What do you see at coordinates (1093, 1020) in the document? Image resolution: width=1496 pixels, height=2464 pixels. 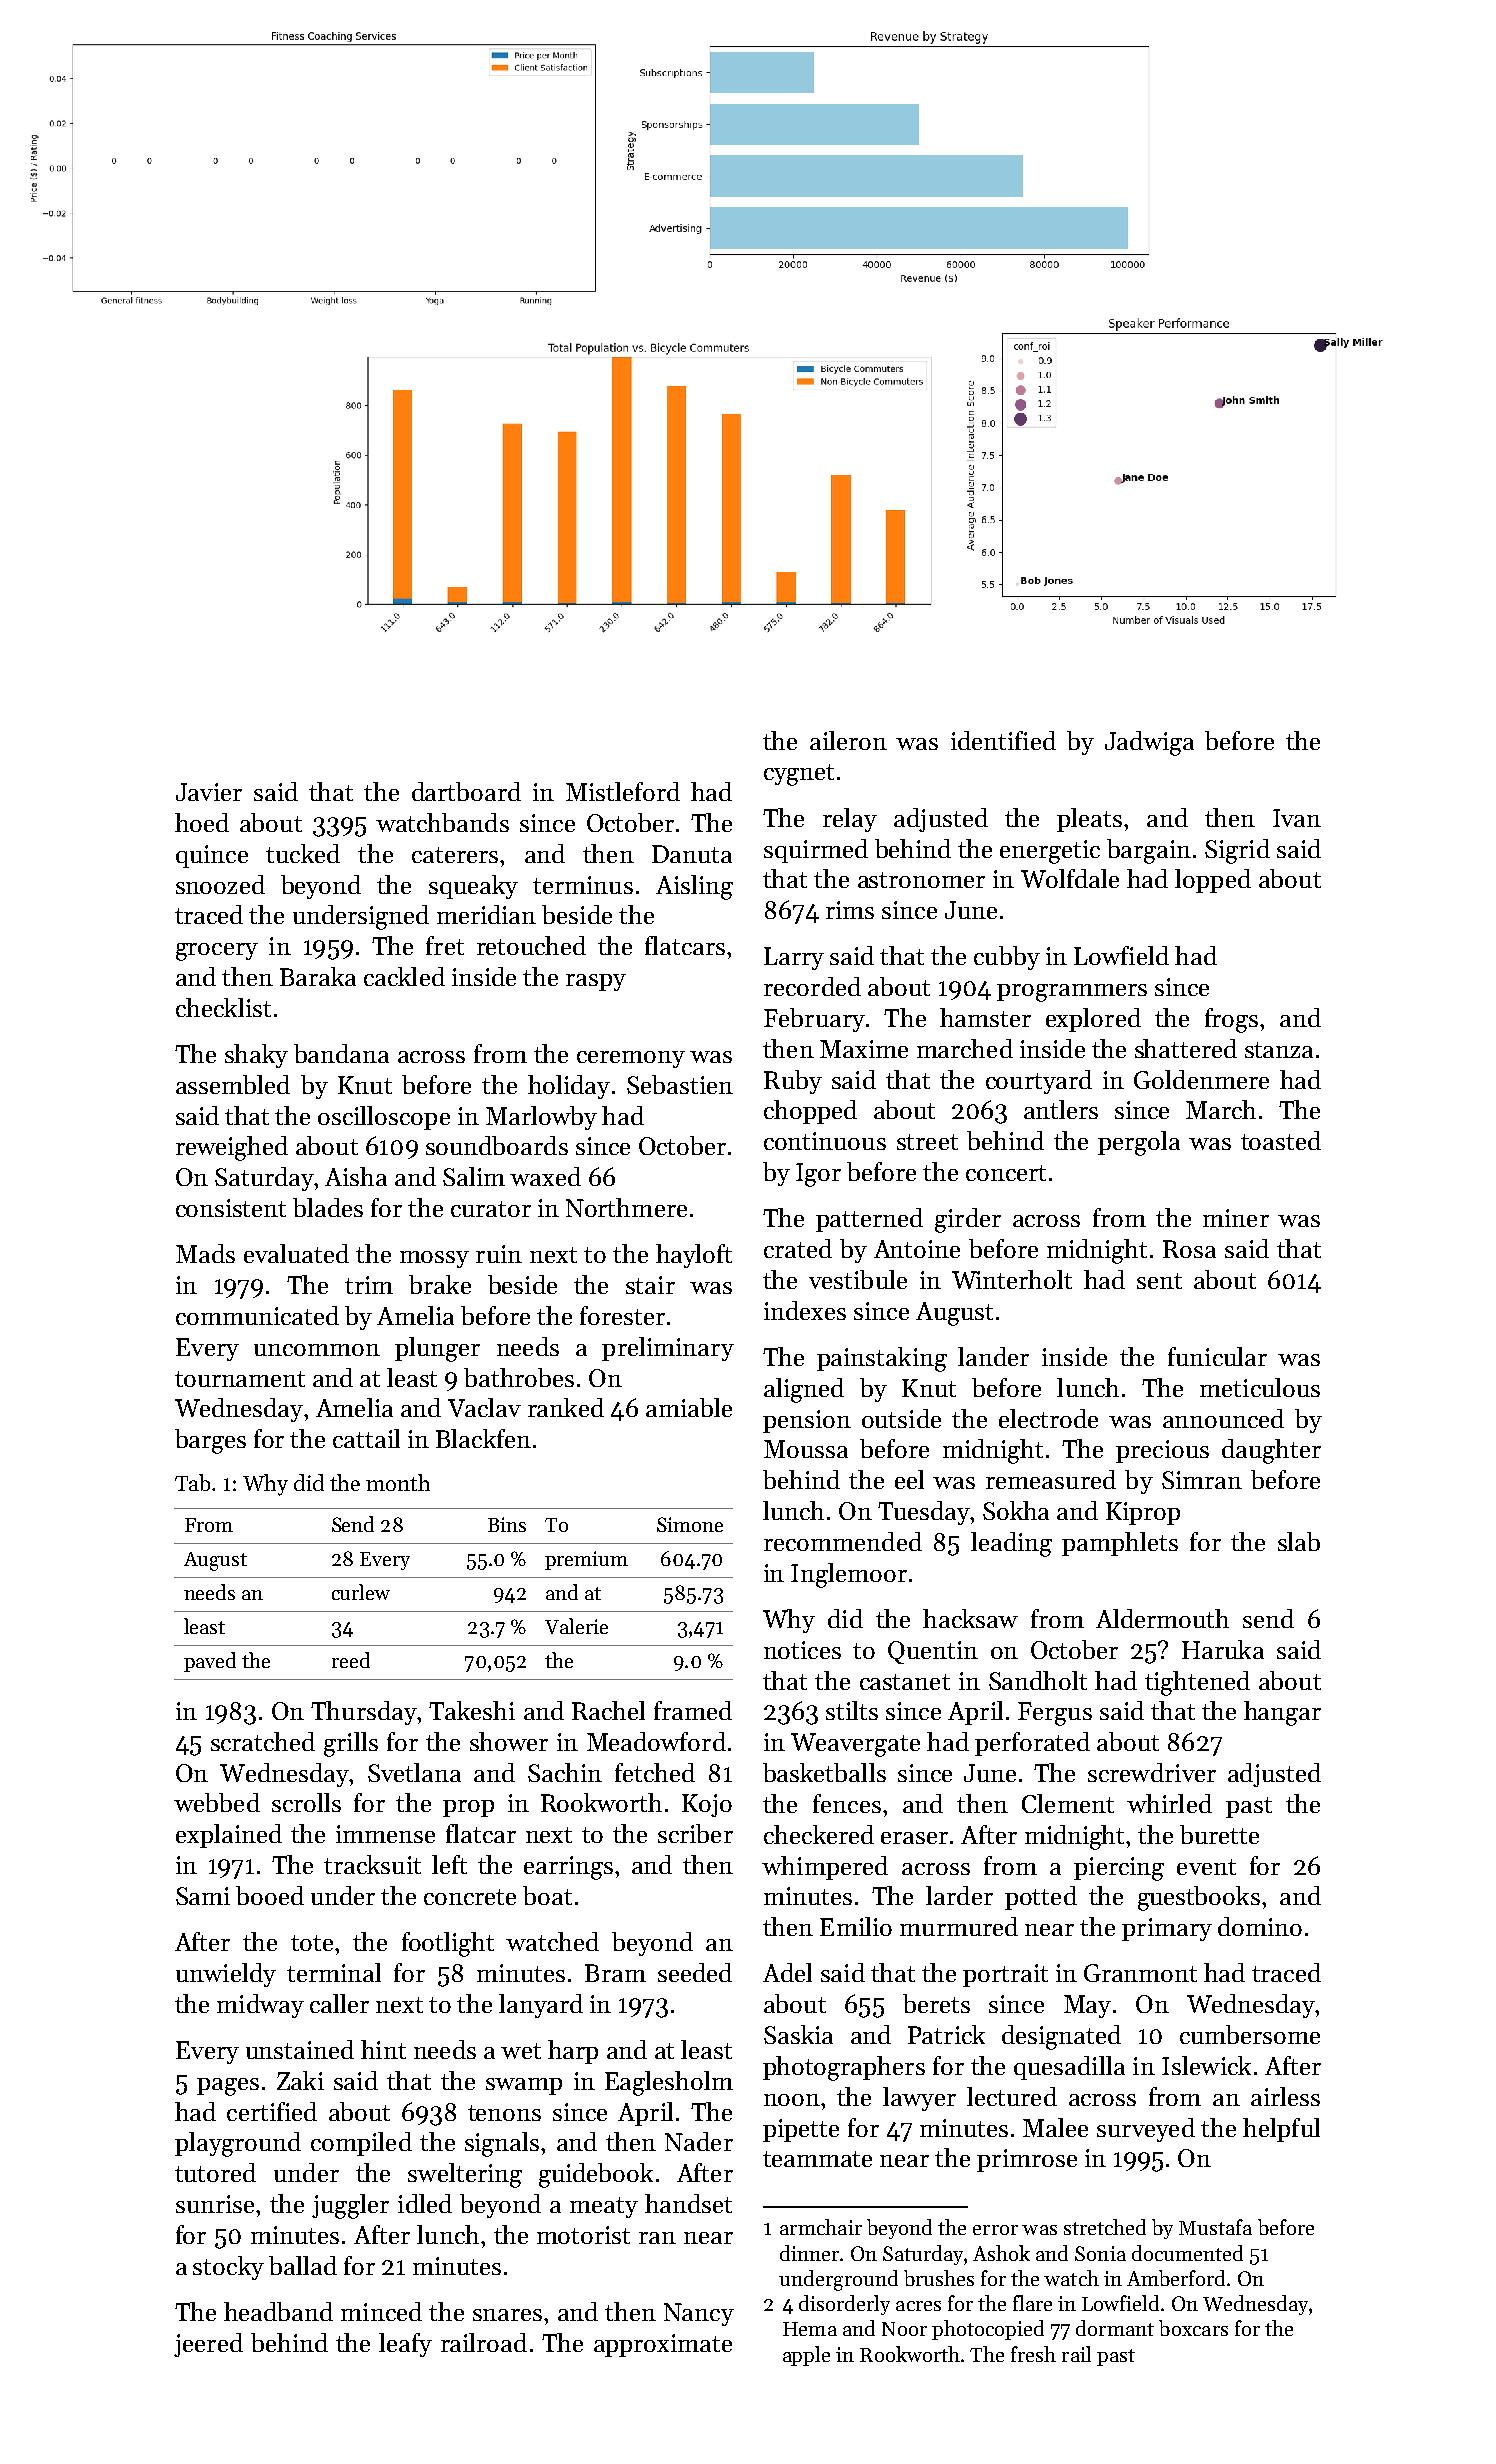 I see `explored` at bounding box center [1093, 1020].
